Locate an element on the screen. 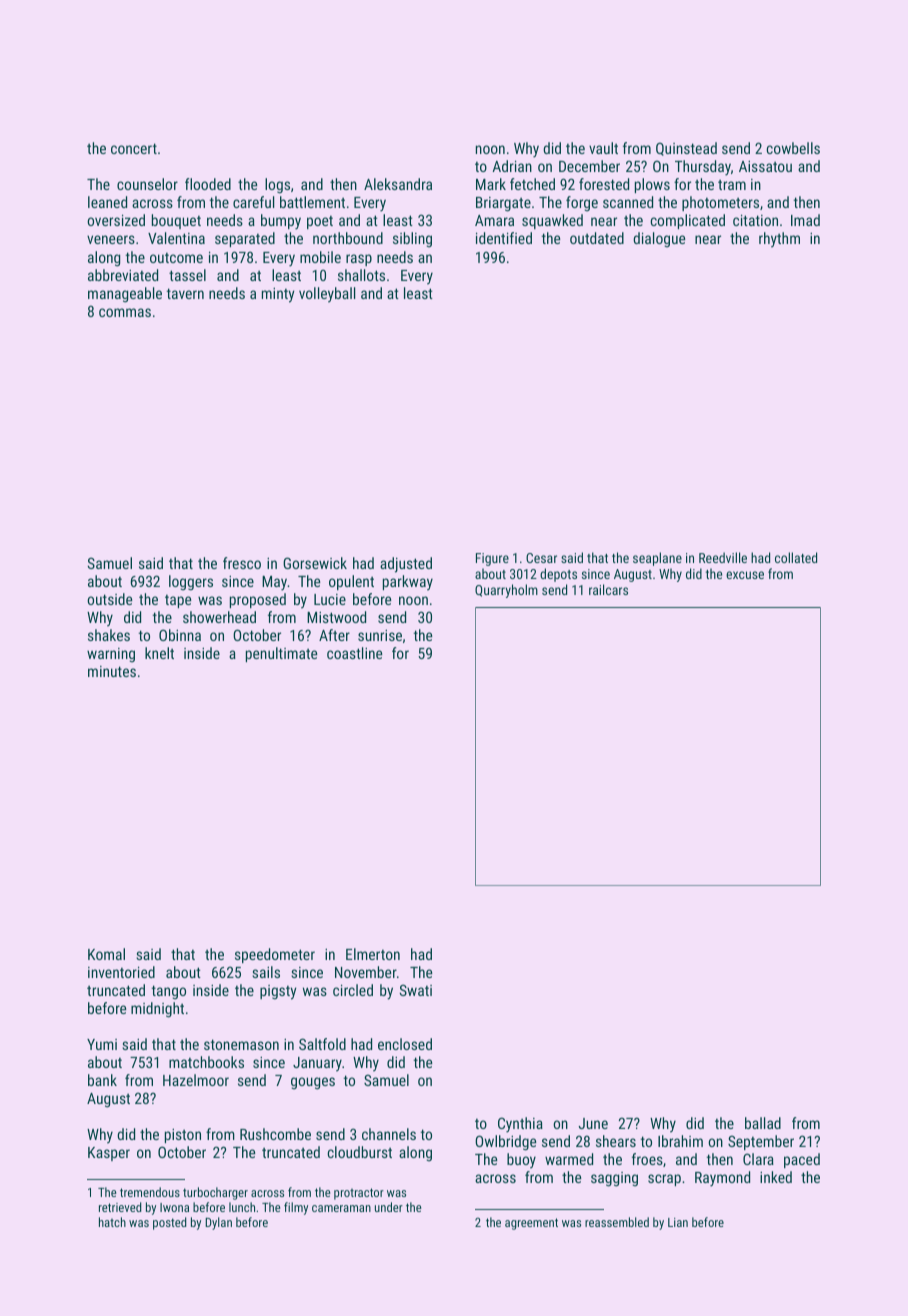 Image resolution: width=908 pixels, height=1316 pixels. outdated is located at coordinates (597, 238).
